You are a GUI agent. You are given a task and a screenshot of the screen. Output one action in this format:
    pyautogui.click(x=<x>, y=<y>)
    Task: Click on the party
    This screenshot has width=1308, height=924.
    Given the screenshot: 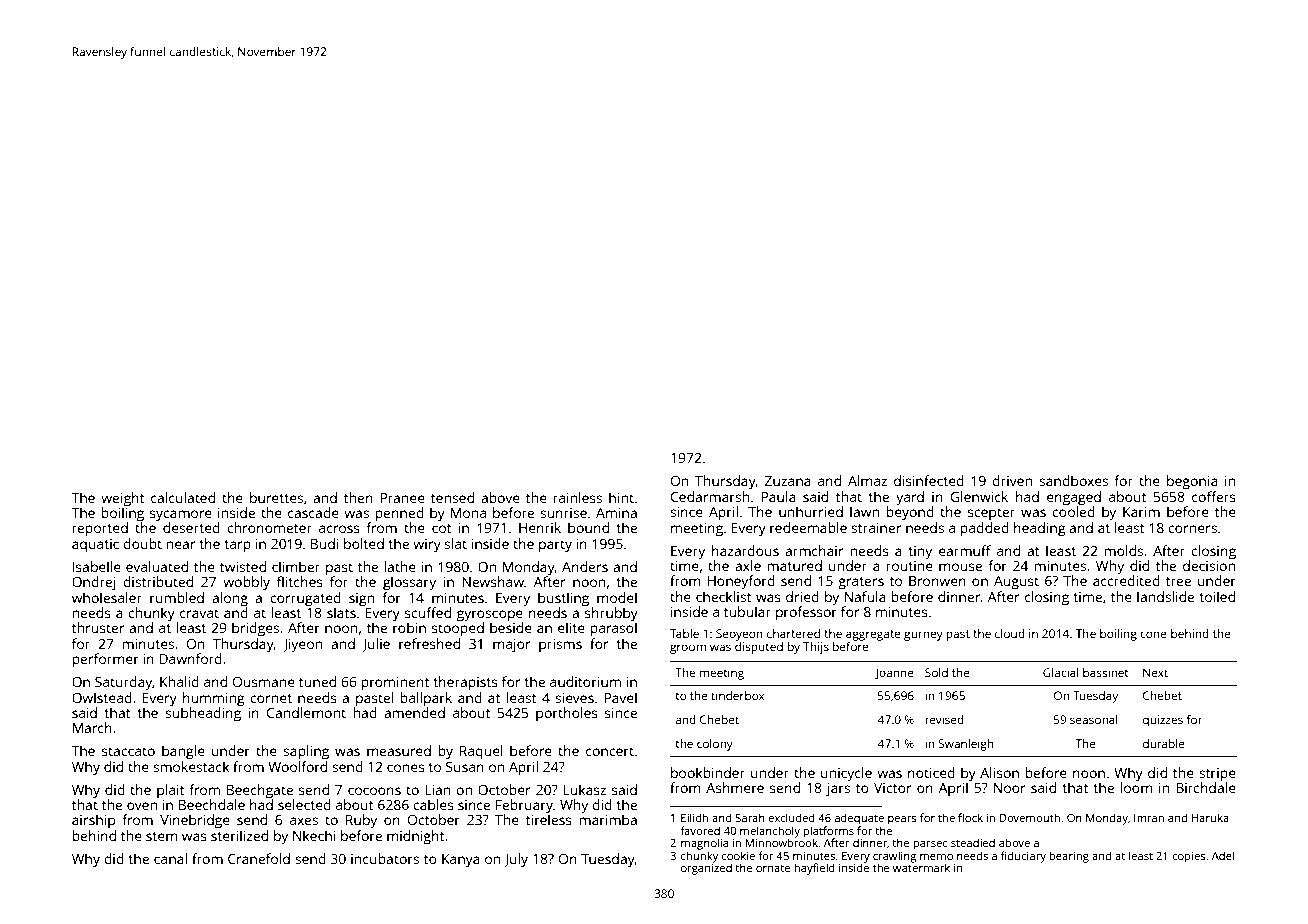 What is the action you would take?
    pyautogui.click(x=555, y=546)
